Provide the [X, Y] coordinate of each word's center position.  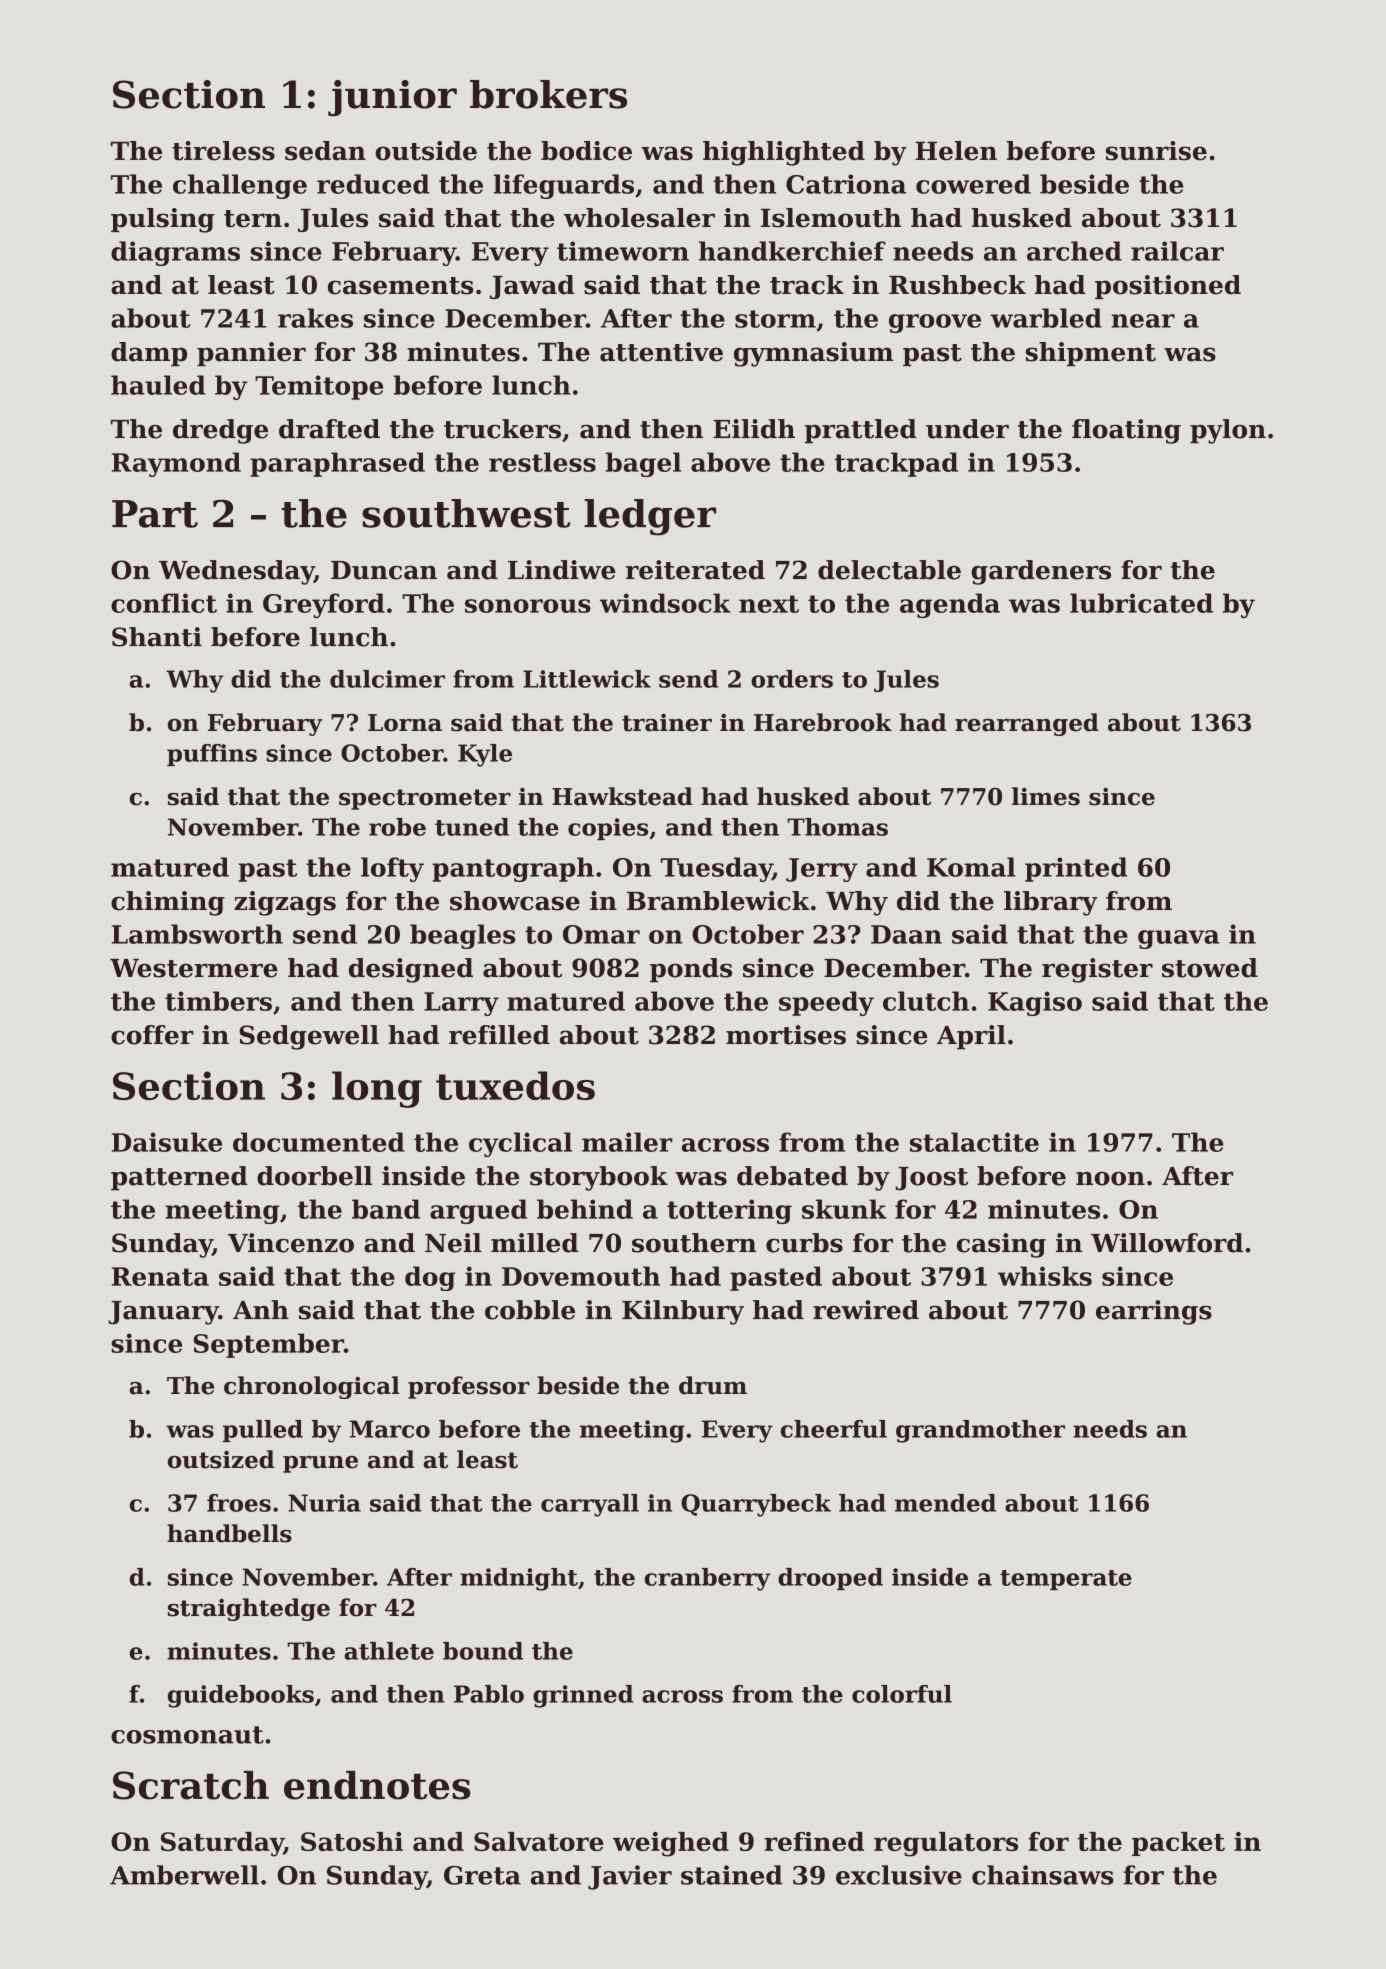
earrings [1154, 1312]
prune [320, 1464]
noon [1110, 1178]
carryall [590, 1505]
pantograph [513, 869]
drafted [329, 429]
